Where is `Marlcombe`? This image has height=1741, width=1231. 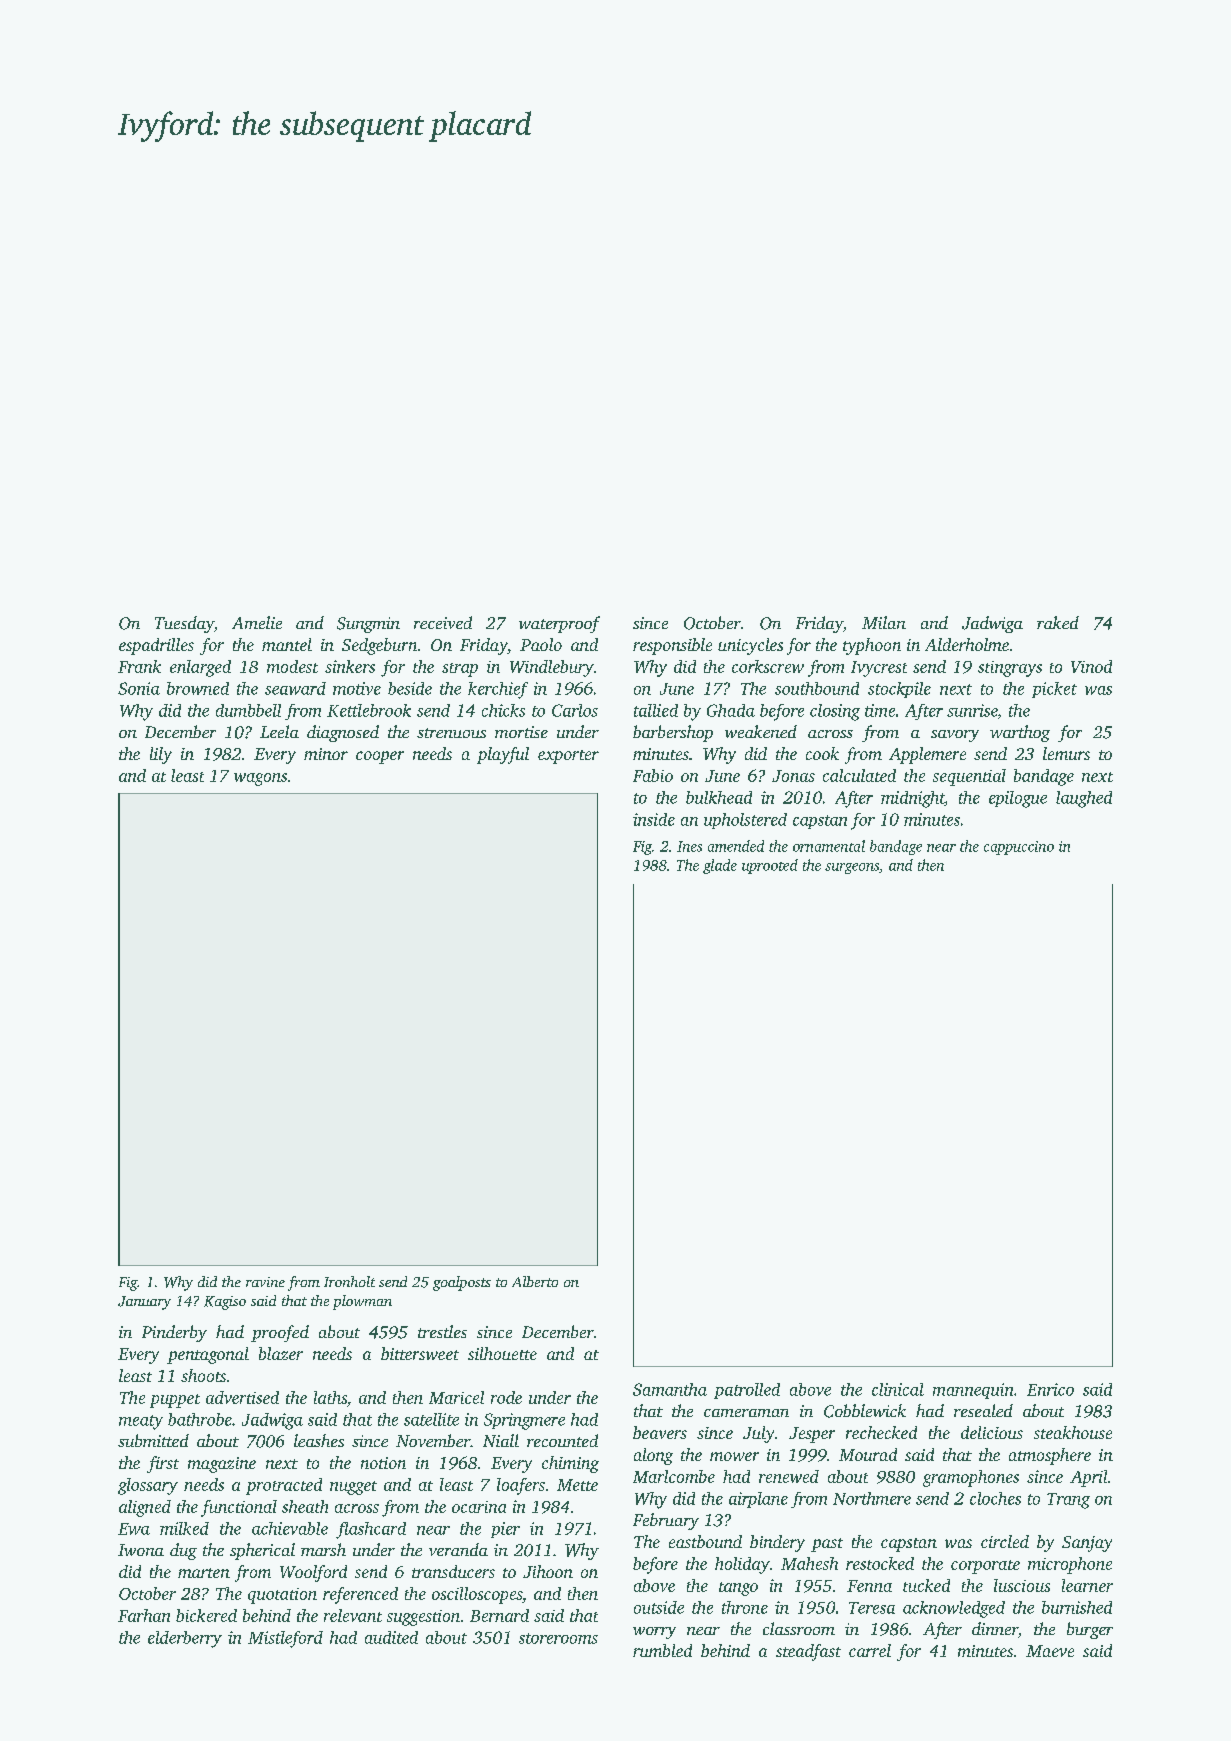 Marlcombe is located at coordinates (674, 1476).
